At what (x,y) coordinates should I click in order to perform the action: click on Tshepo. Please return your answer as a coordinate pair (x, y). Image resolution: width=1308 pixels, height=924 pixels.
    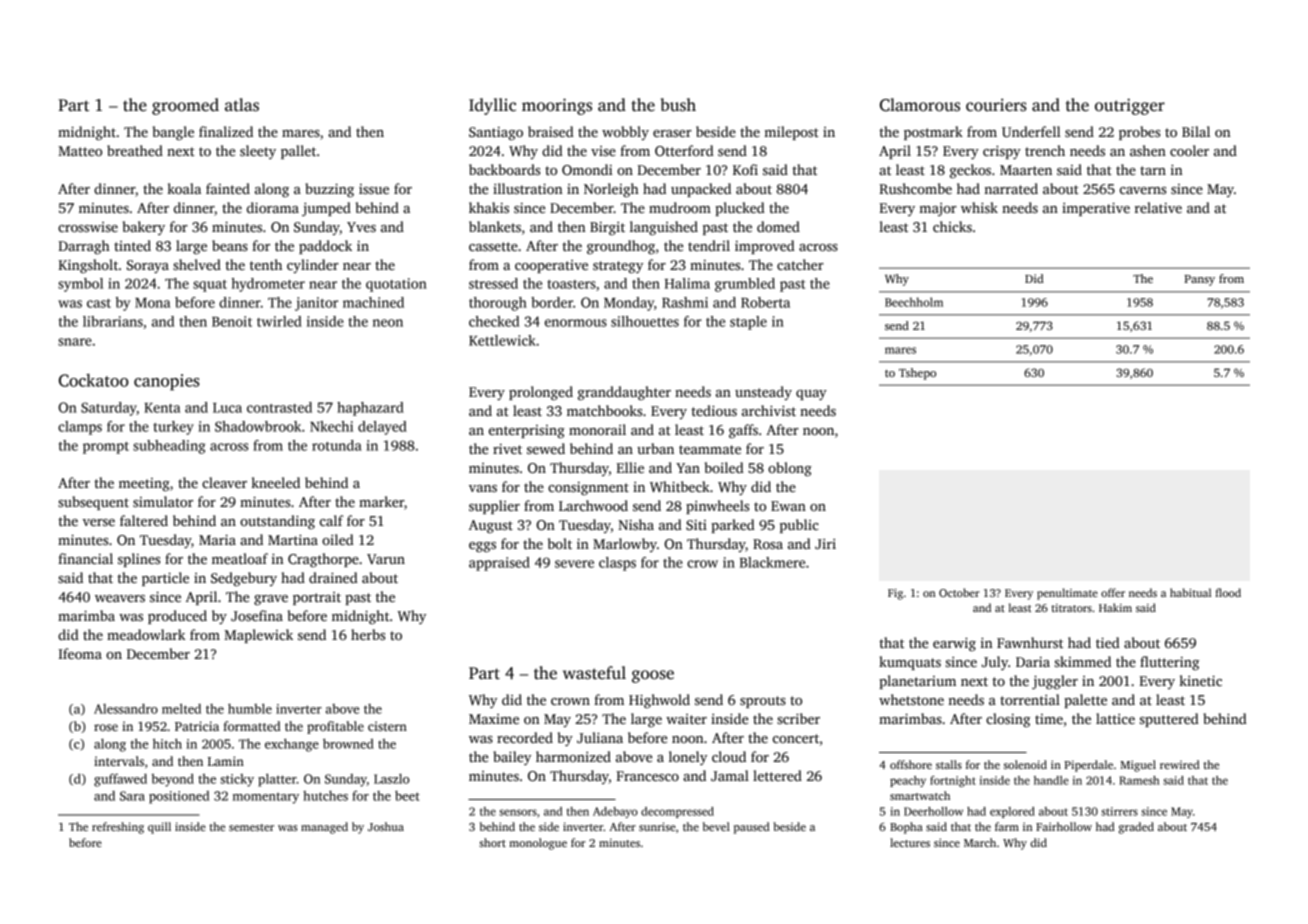
    Looking at the image, I should click on (917, 374).
